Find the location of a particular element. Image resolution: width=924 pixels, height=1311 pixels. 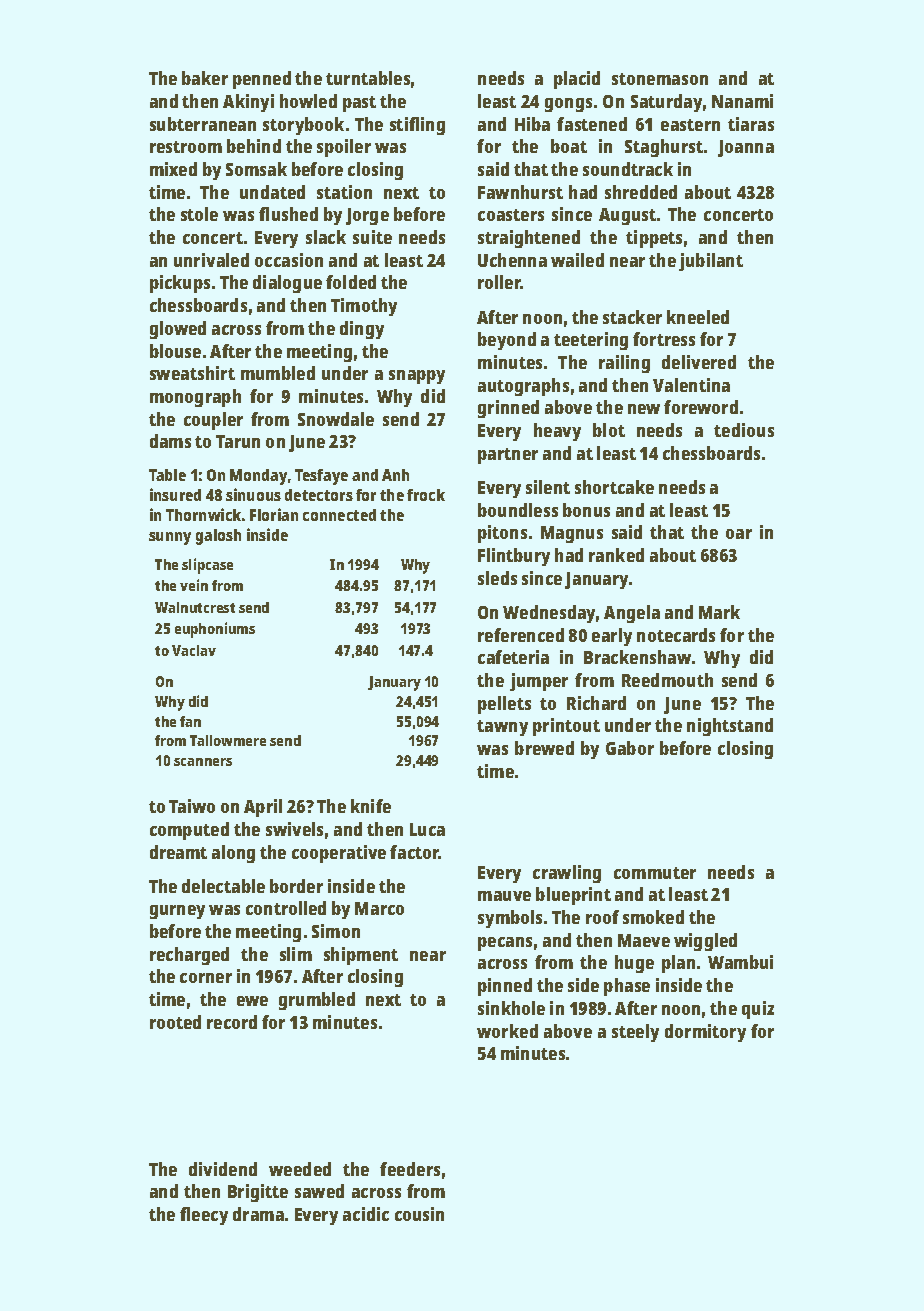

fan is located at coordinates (190, 721).
